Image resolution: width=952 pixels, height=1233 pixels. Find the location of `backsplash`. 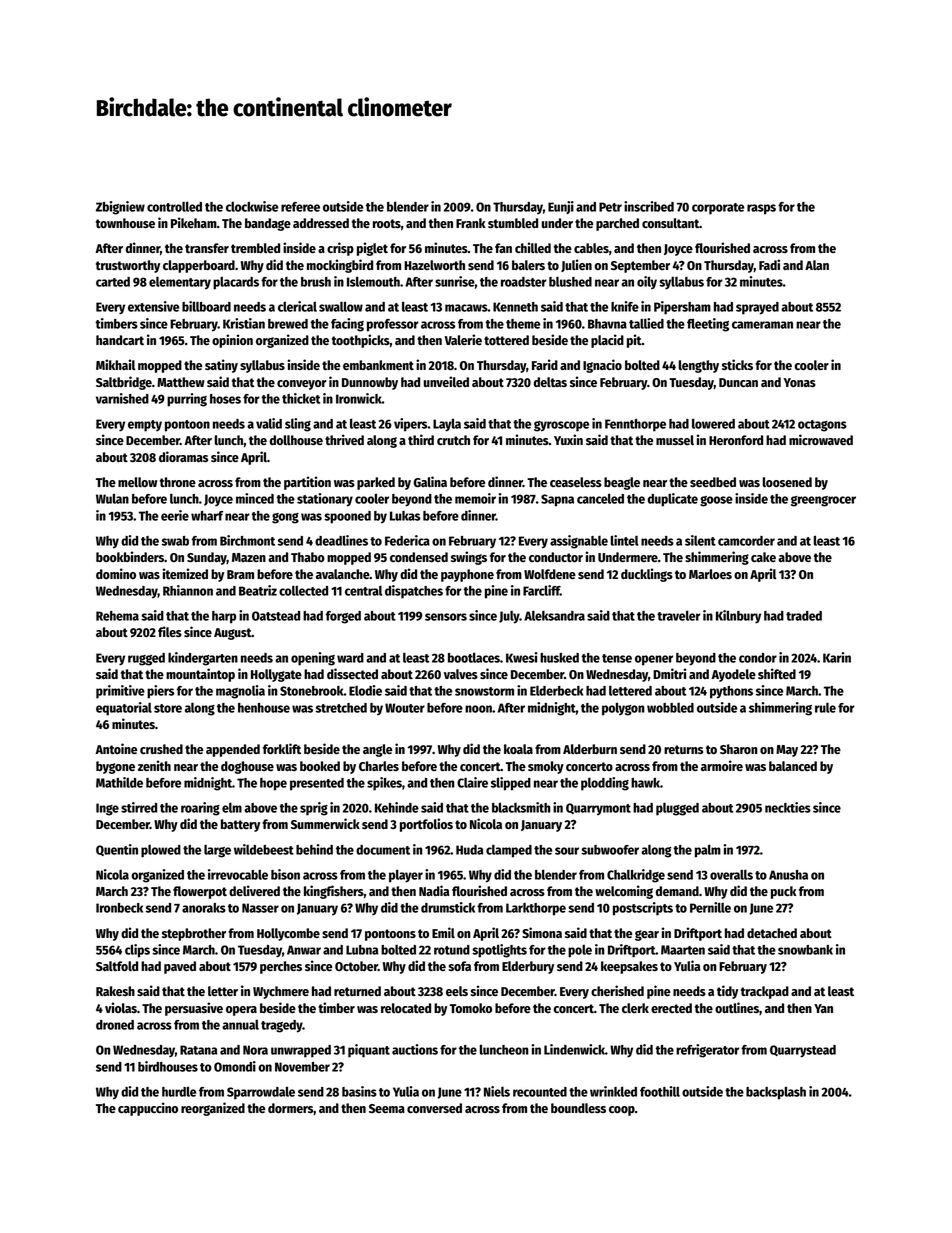

backsplash is located at coordinates (776, 1093).
